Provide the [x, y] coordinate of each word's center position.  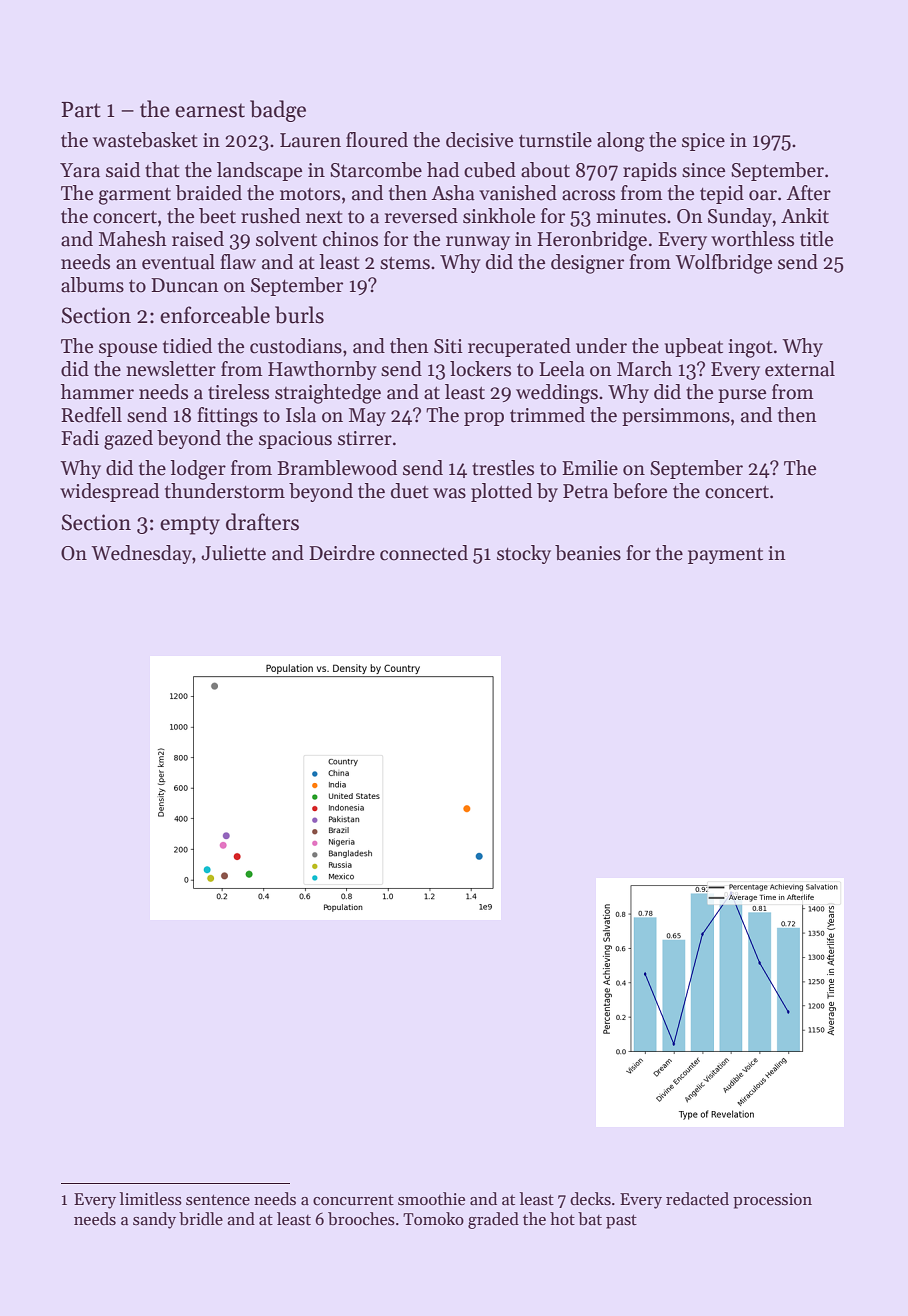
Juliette [233, 553]
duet [410, 491]
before [640, 491]
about [545, 170]
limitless [151, 1199]
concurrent [353, 1200]
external [800, 369]
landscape [259, 171]
